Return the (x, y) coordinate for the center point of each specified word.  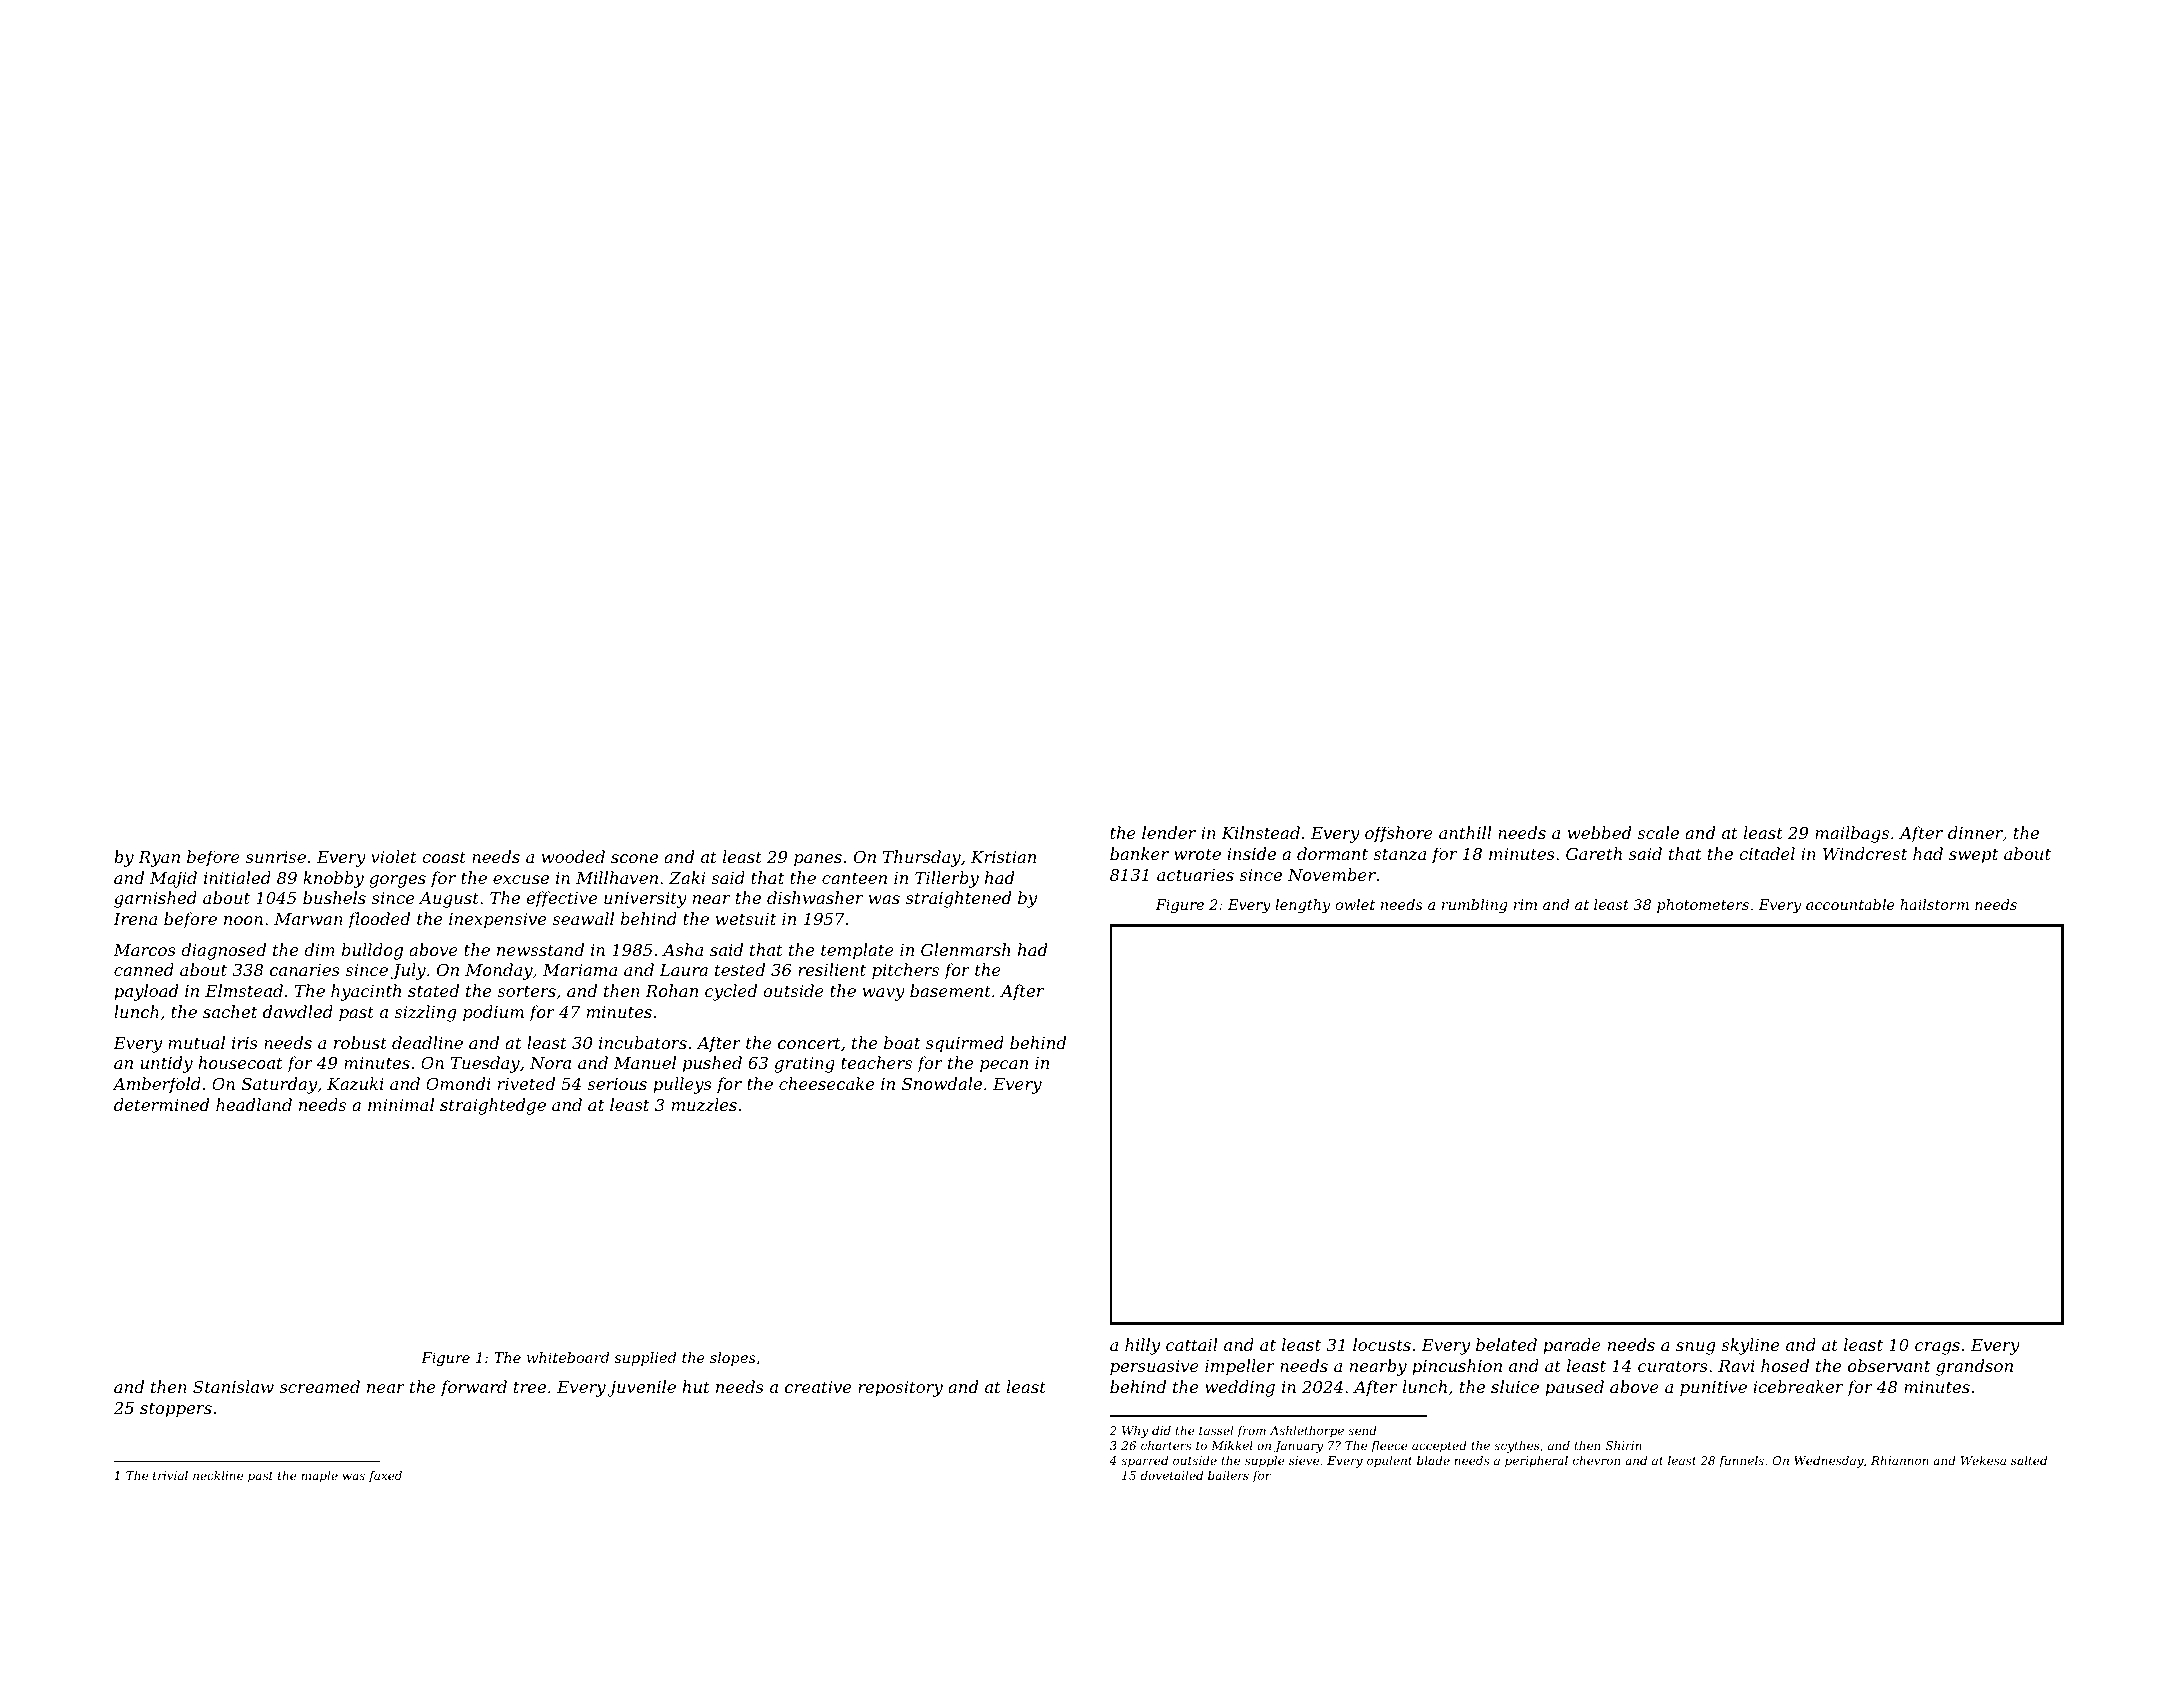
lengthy (1302, 906)
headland (254, 1104)
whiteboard (568, 1357)
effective (561, 899)
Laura (683, 970)
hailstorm (1934, 904)
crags (1937, 1348)
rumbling (1474, 906)
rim (1525, 904)
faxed (385, 1477)
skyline (1750, 1346)
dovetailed (1172, 1475)
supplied (645, 1359)
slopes (733, 1359)
